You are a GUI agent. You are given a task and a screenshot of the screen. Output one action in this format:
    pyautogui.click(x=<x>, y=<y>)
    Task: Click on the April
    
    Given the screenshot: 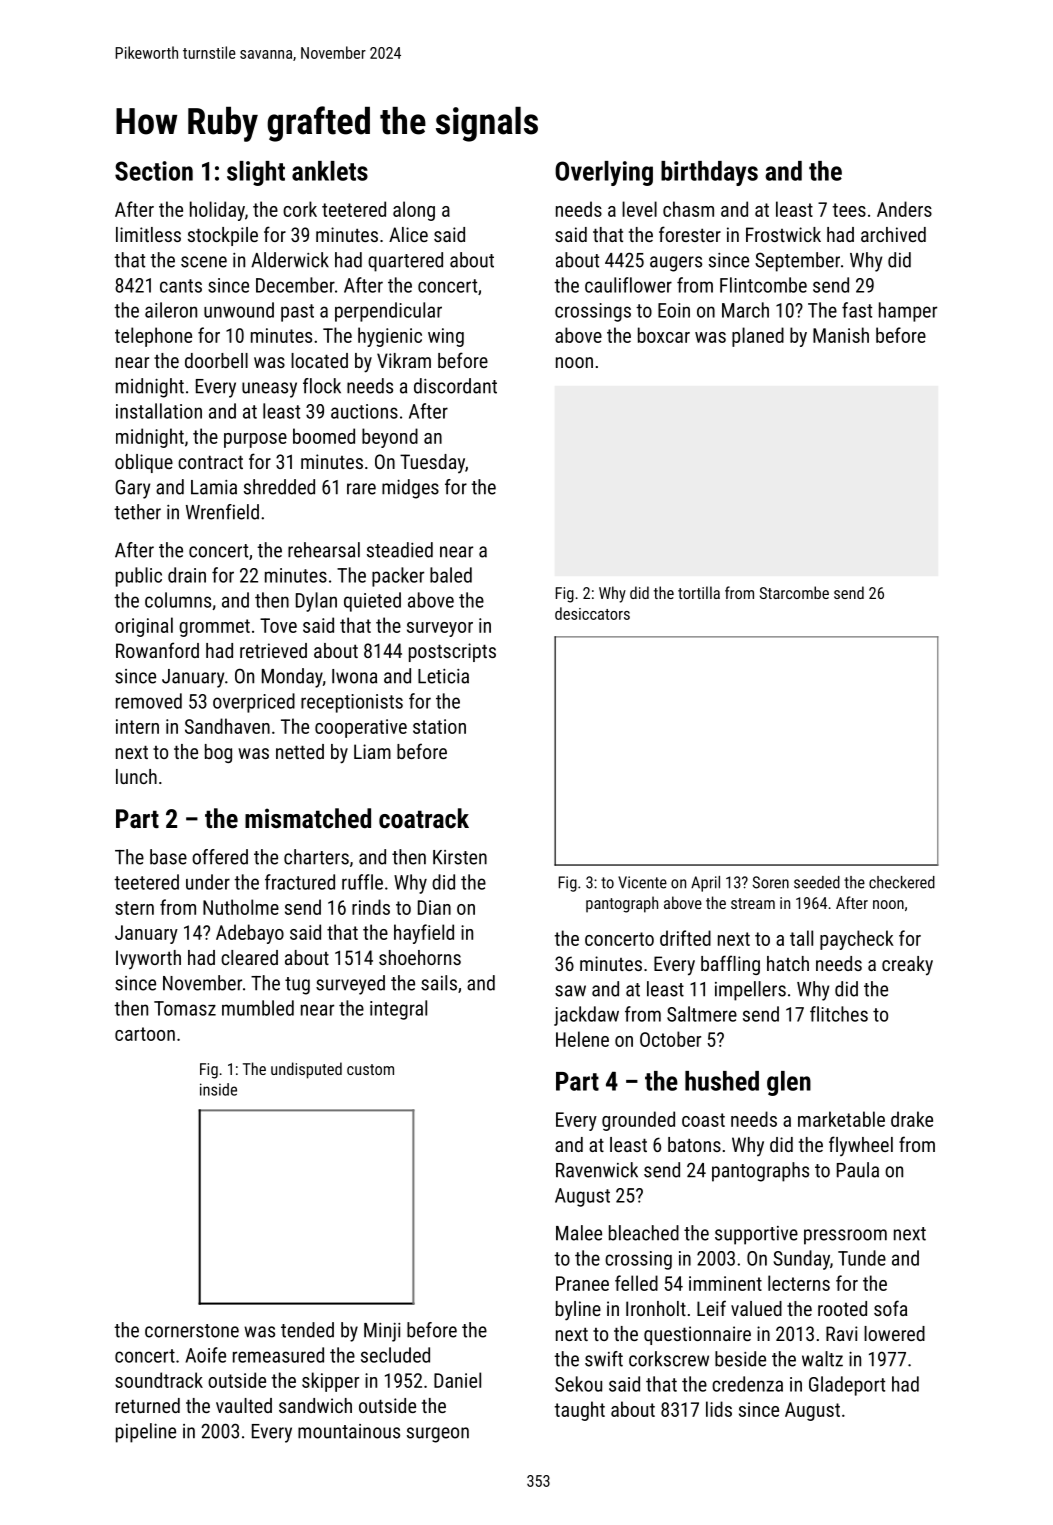 What is the action you would take?
    pyautogui.click(x=705, y=884)
